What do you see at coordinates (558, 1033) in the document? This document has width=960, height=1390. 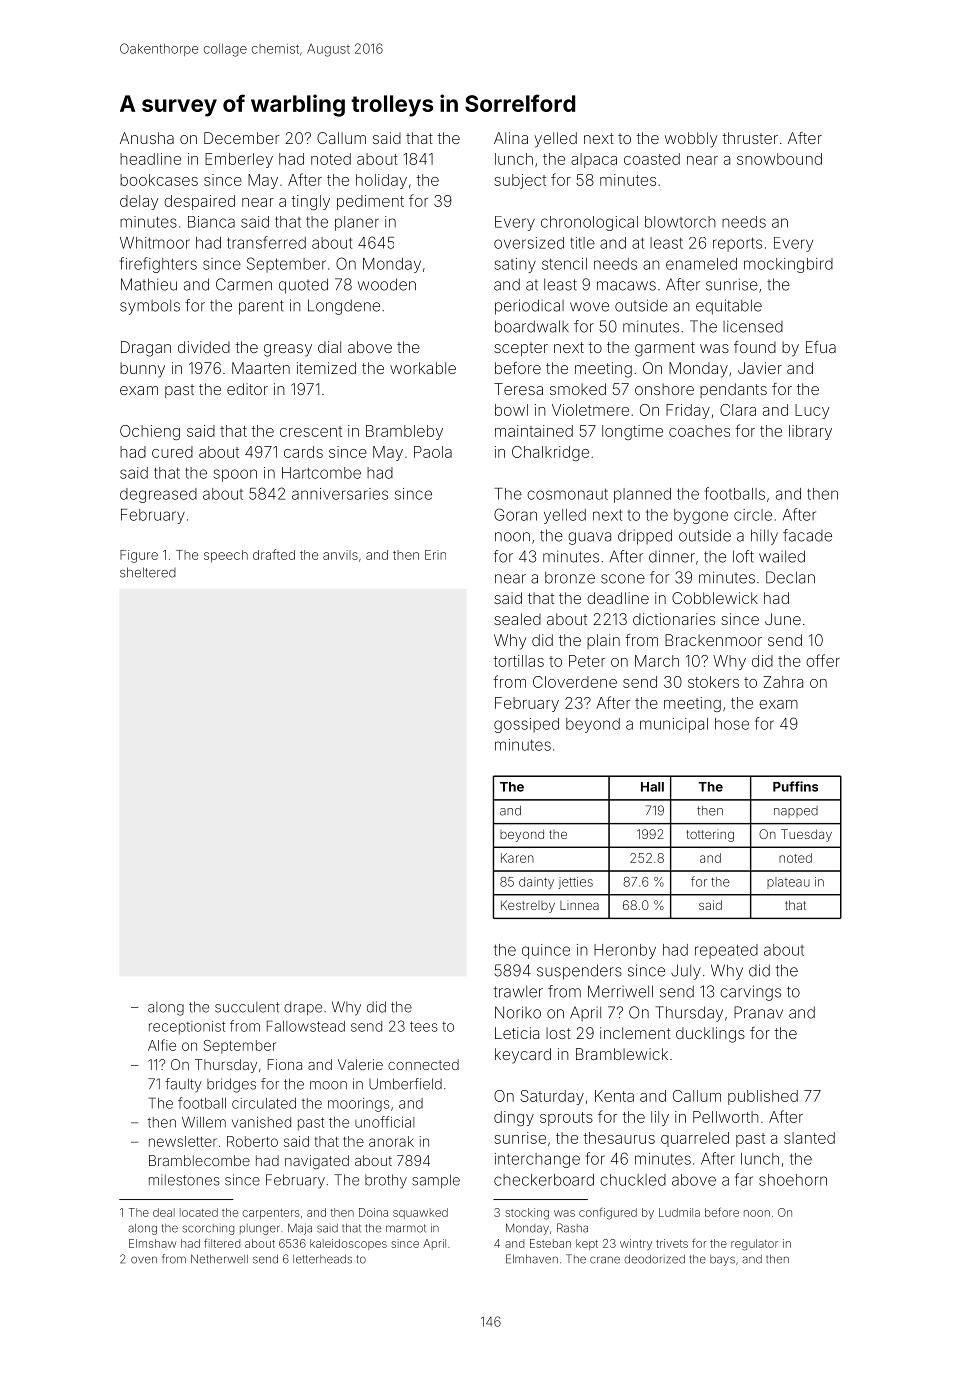 I see `lost` at bounding box center [558, 1033].
